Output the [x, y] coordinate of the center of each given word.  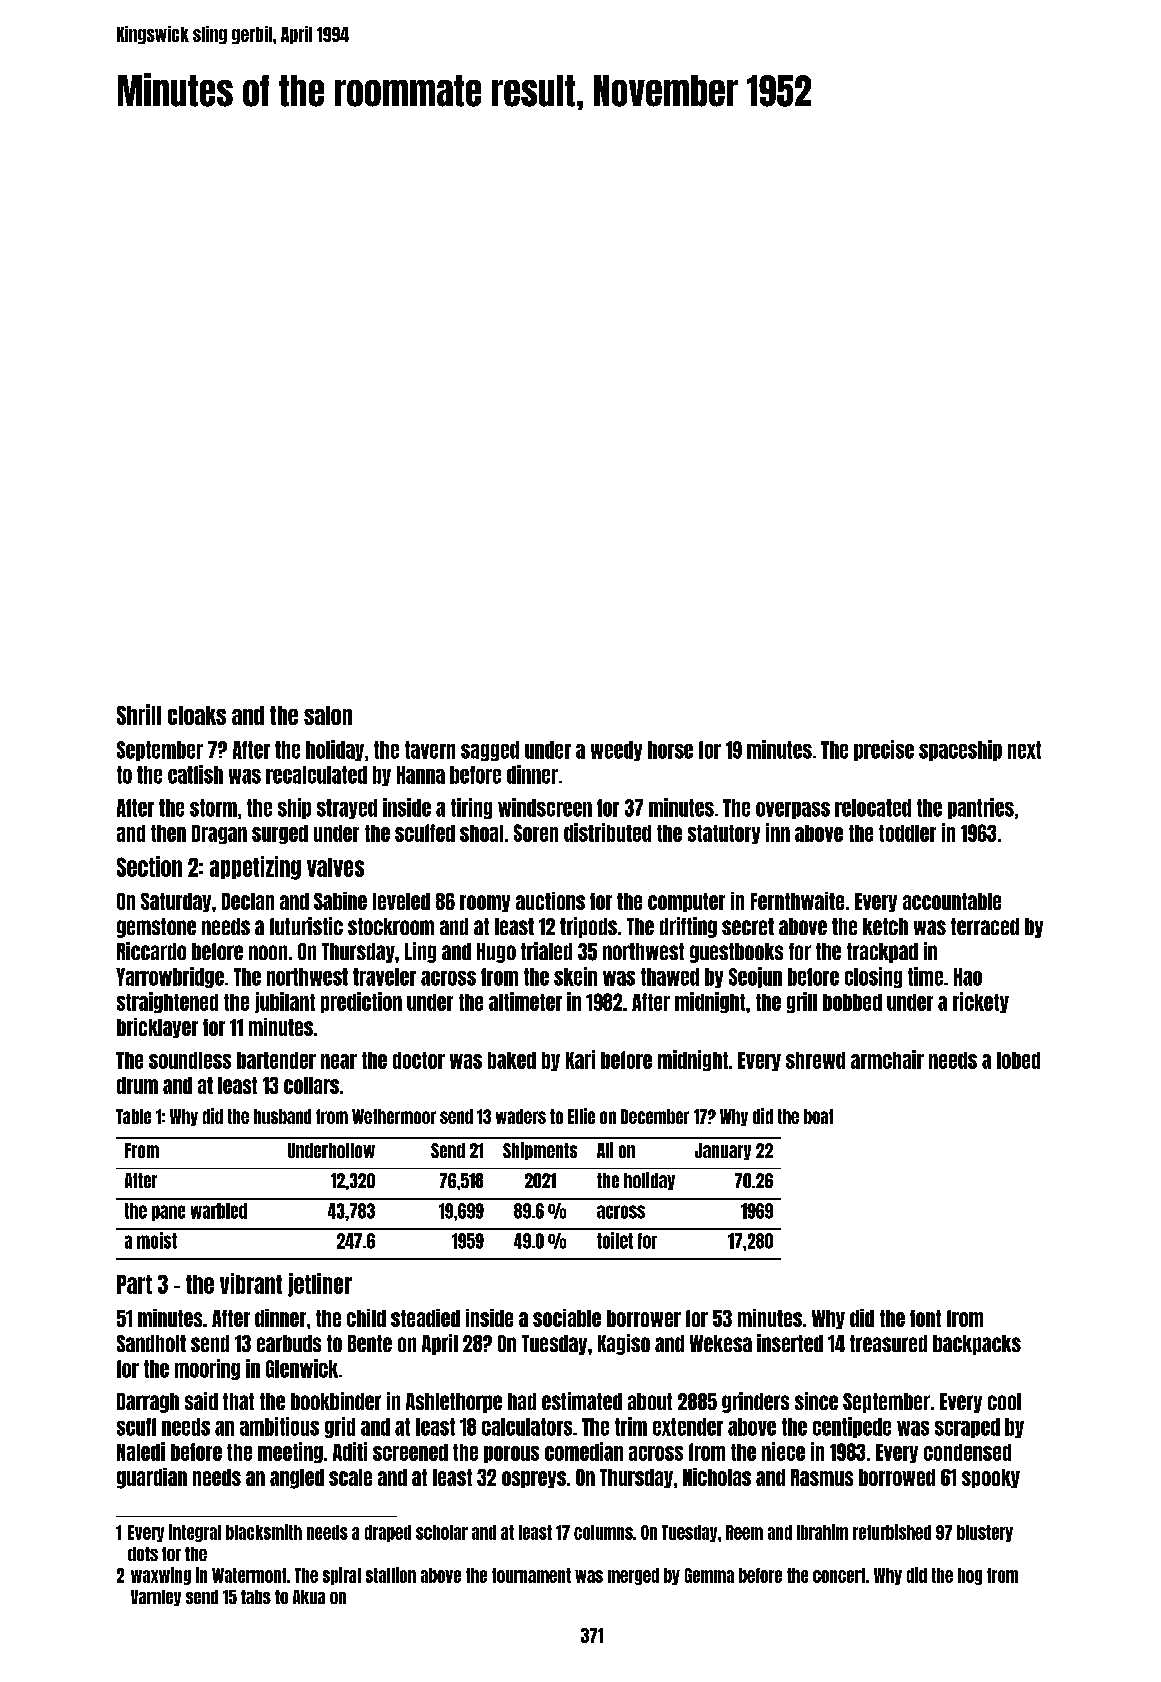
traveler [384, 977]
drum [137, 1085]
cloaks [197, 715]
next [1024, 750]
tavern [430, 750]
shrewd [815, 1060]
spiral [342, 1576]
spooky [991, 1478]
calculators [527, 1427]
